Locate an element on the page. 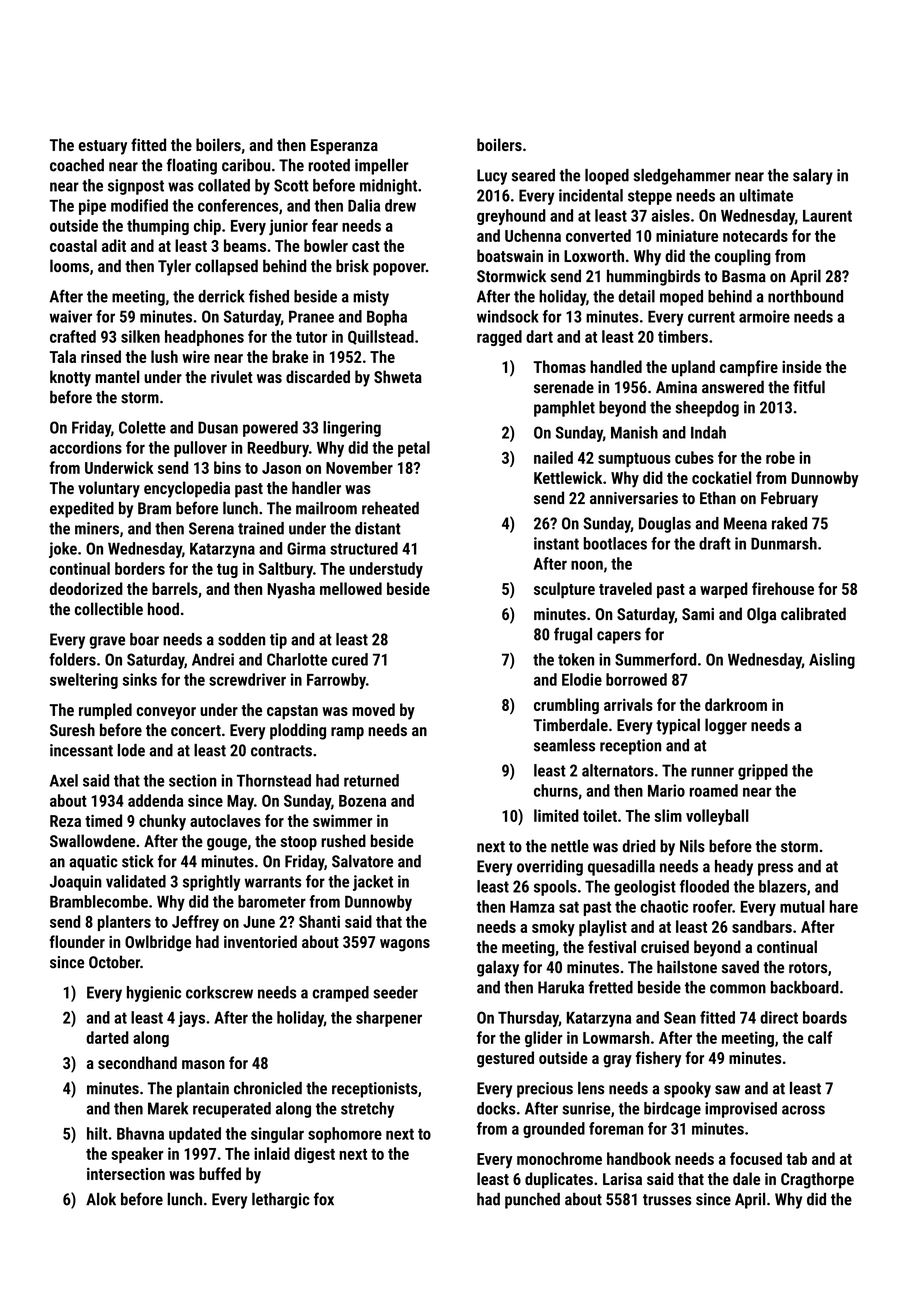  Cragthorpe is located at coordinates (817, 1180).
